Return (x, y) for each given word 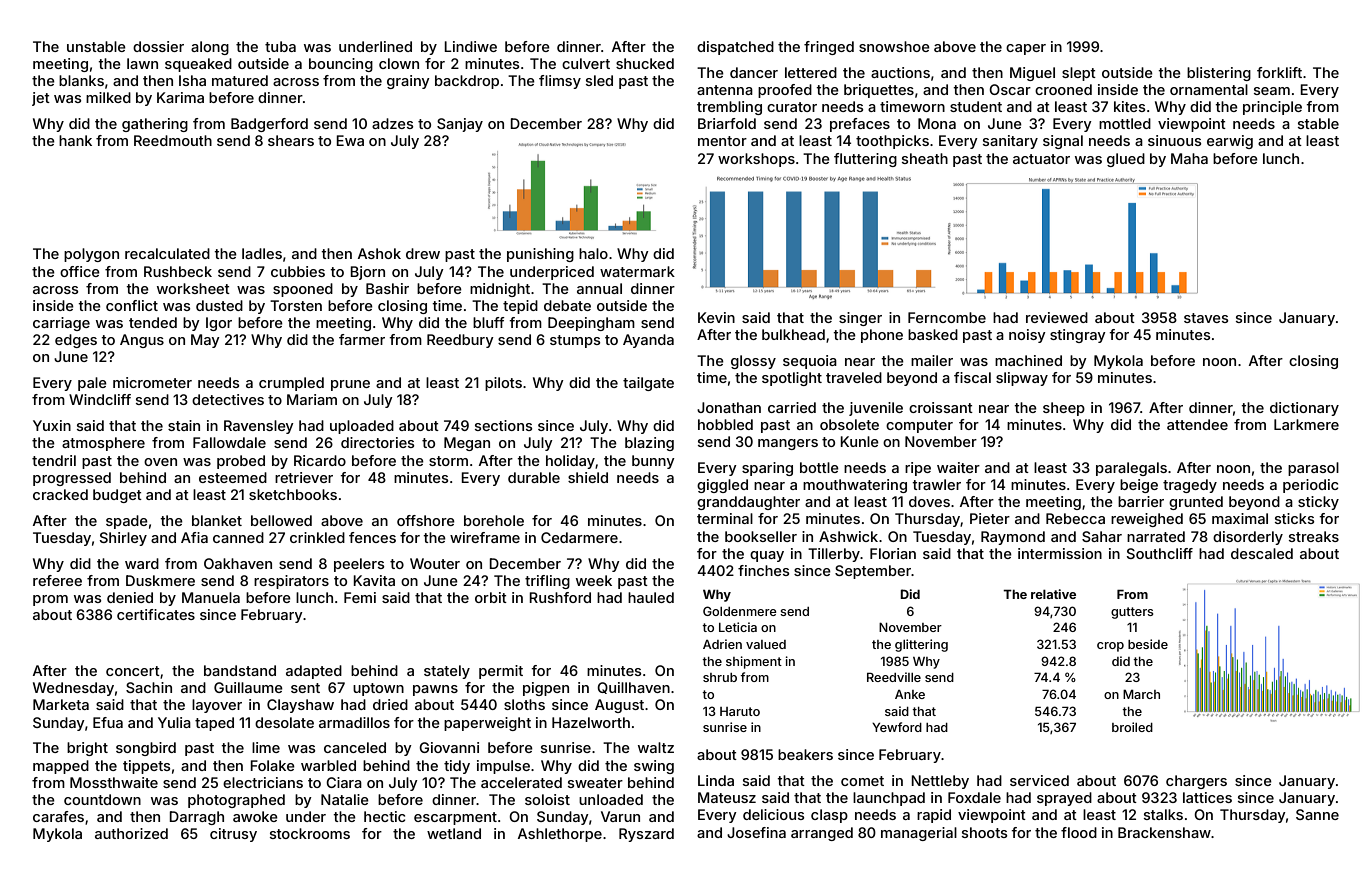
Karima (180, 97)
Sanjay (460, 125)
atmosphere (103, 444)
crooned (1063, 89)
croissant (941, 407)
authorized (131, 833)
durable (534, 477)
